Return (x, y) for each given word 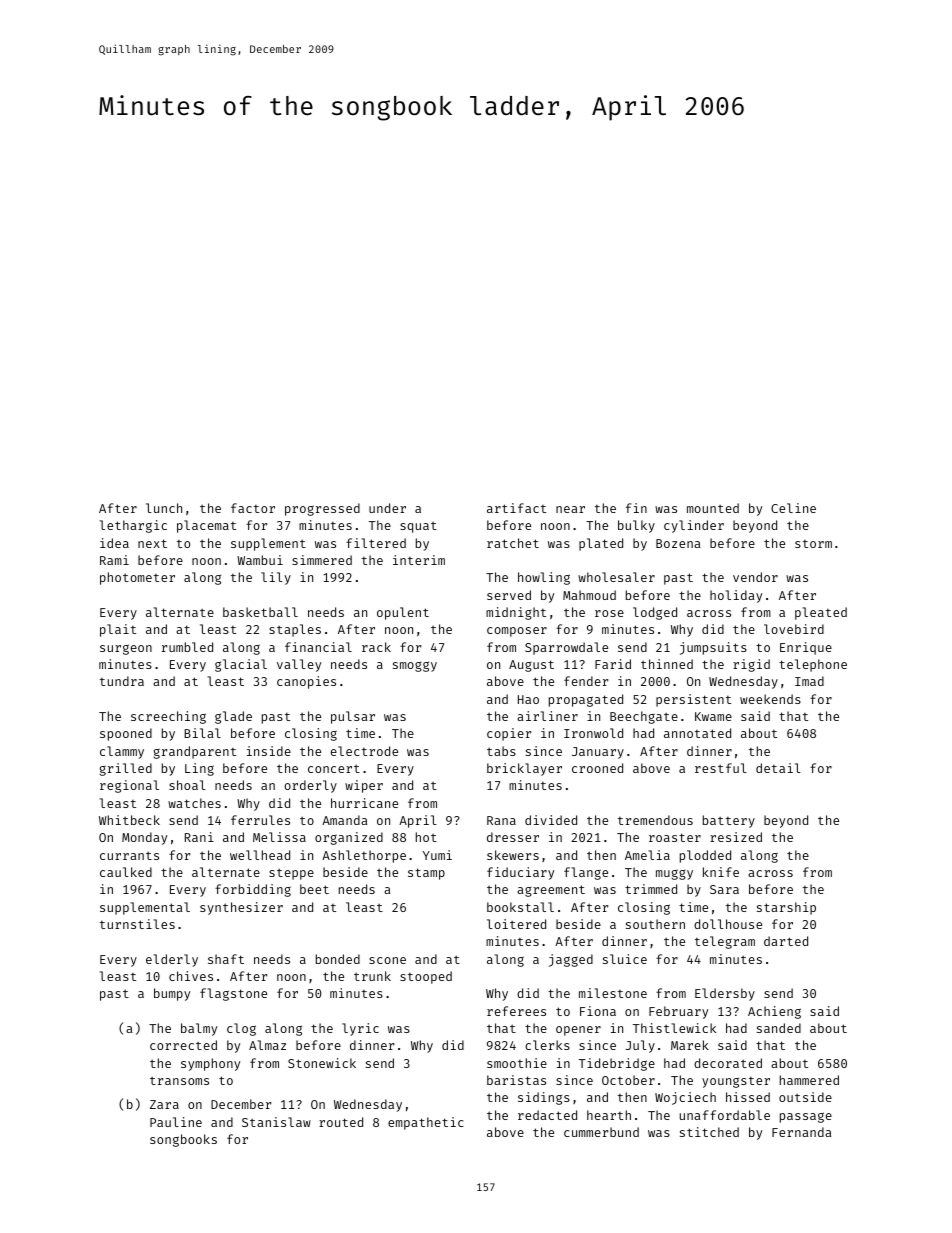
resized (736, 837)
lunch (164, 508)
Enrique (806, 648)
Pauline (176, 1122)
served (509, 595)
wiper (364, 786)
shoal (187, 785)
